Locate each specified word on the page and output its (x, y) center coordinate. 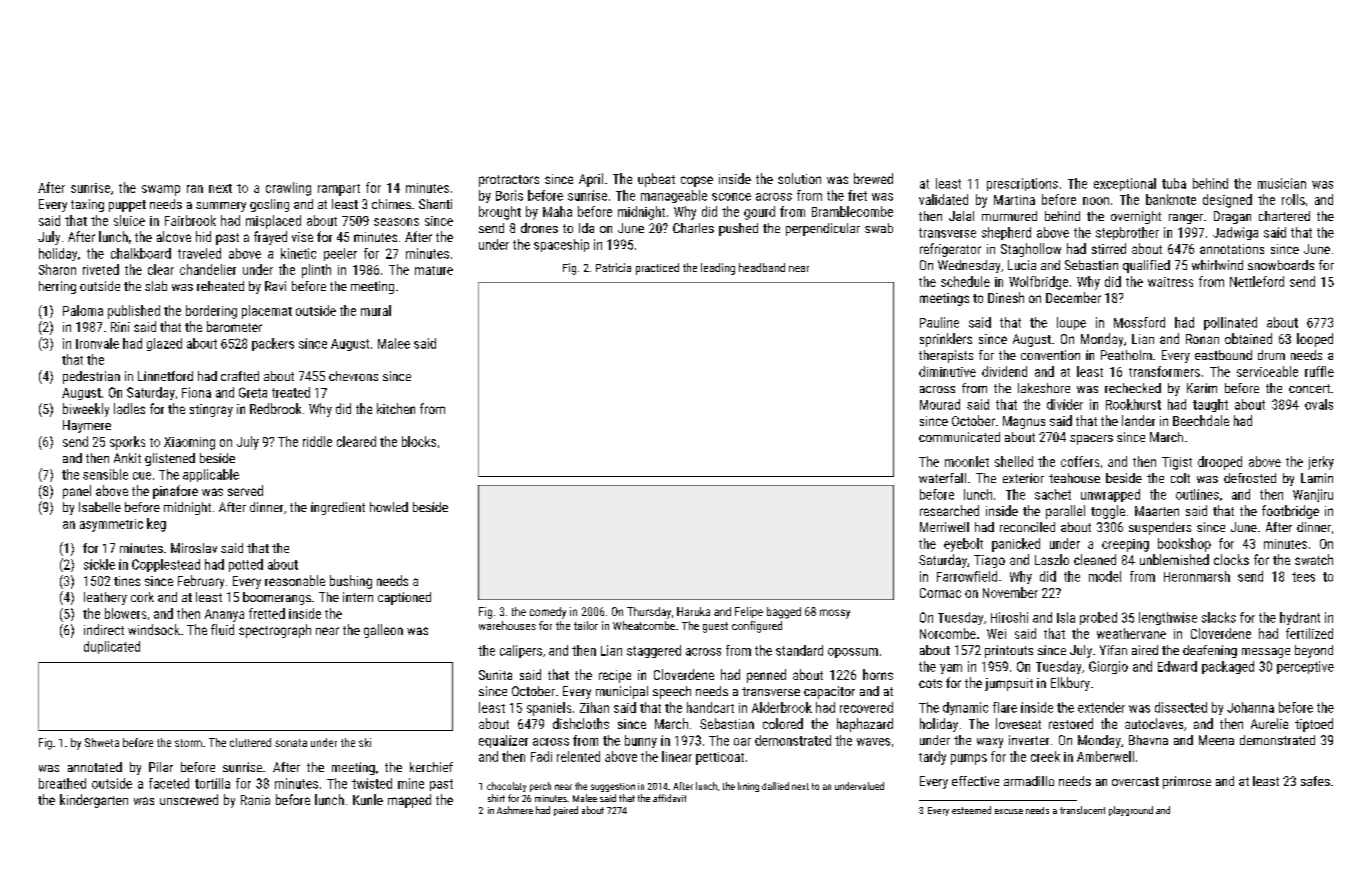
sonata (291, 743)
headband (762, 267)
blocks (419, 441)
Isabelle (100, 507)
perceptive (1305, 667)
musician (1282, 183)
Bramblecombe (852, 211)
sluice (129, 220)
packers (273, 344)
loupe (1071, 323)
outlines (1197, 494)
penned (766, 676)
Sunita (495, 675)
